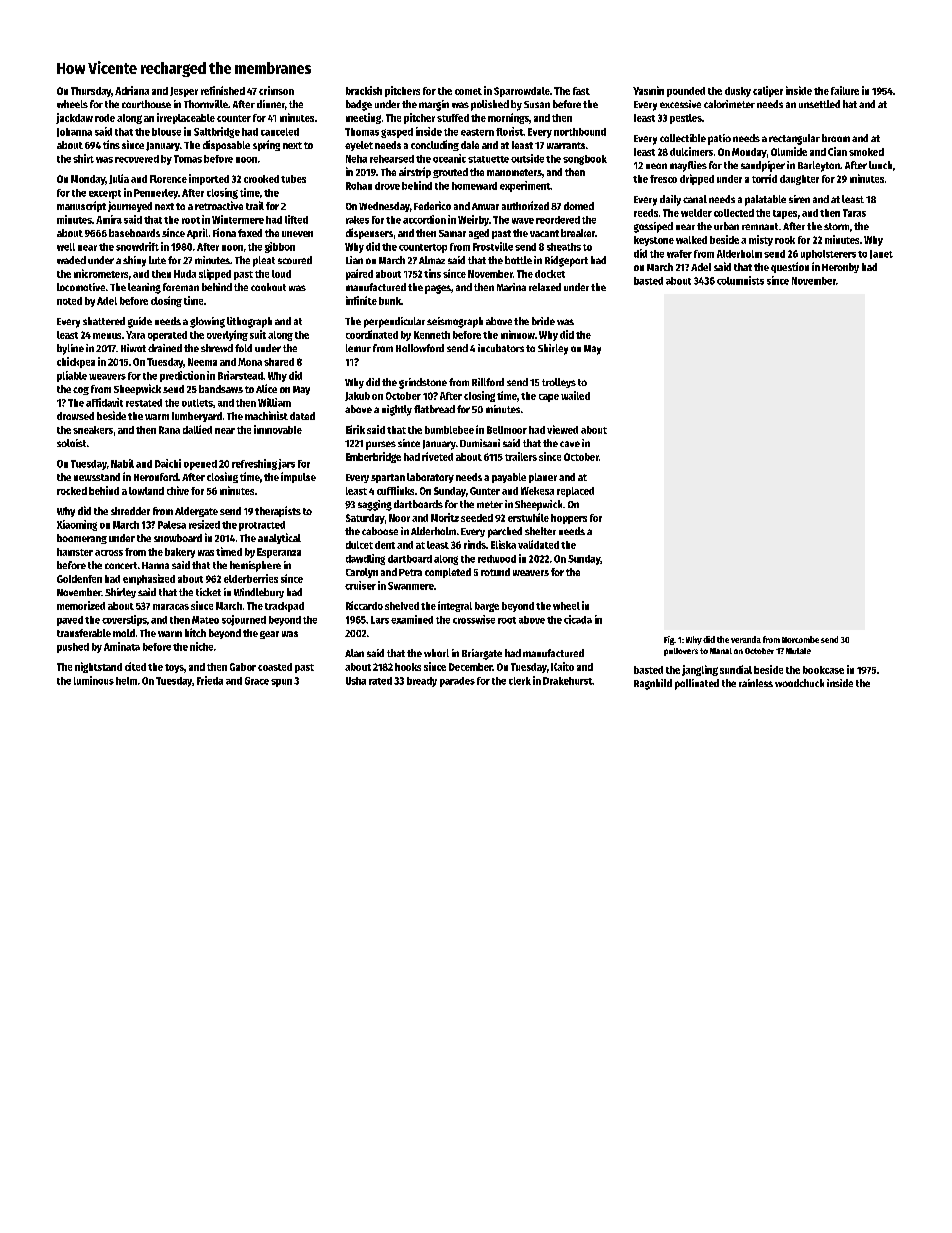  Describe the element at coordinates (669, 640) in the page. I see `Fig` at that location.
